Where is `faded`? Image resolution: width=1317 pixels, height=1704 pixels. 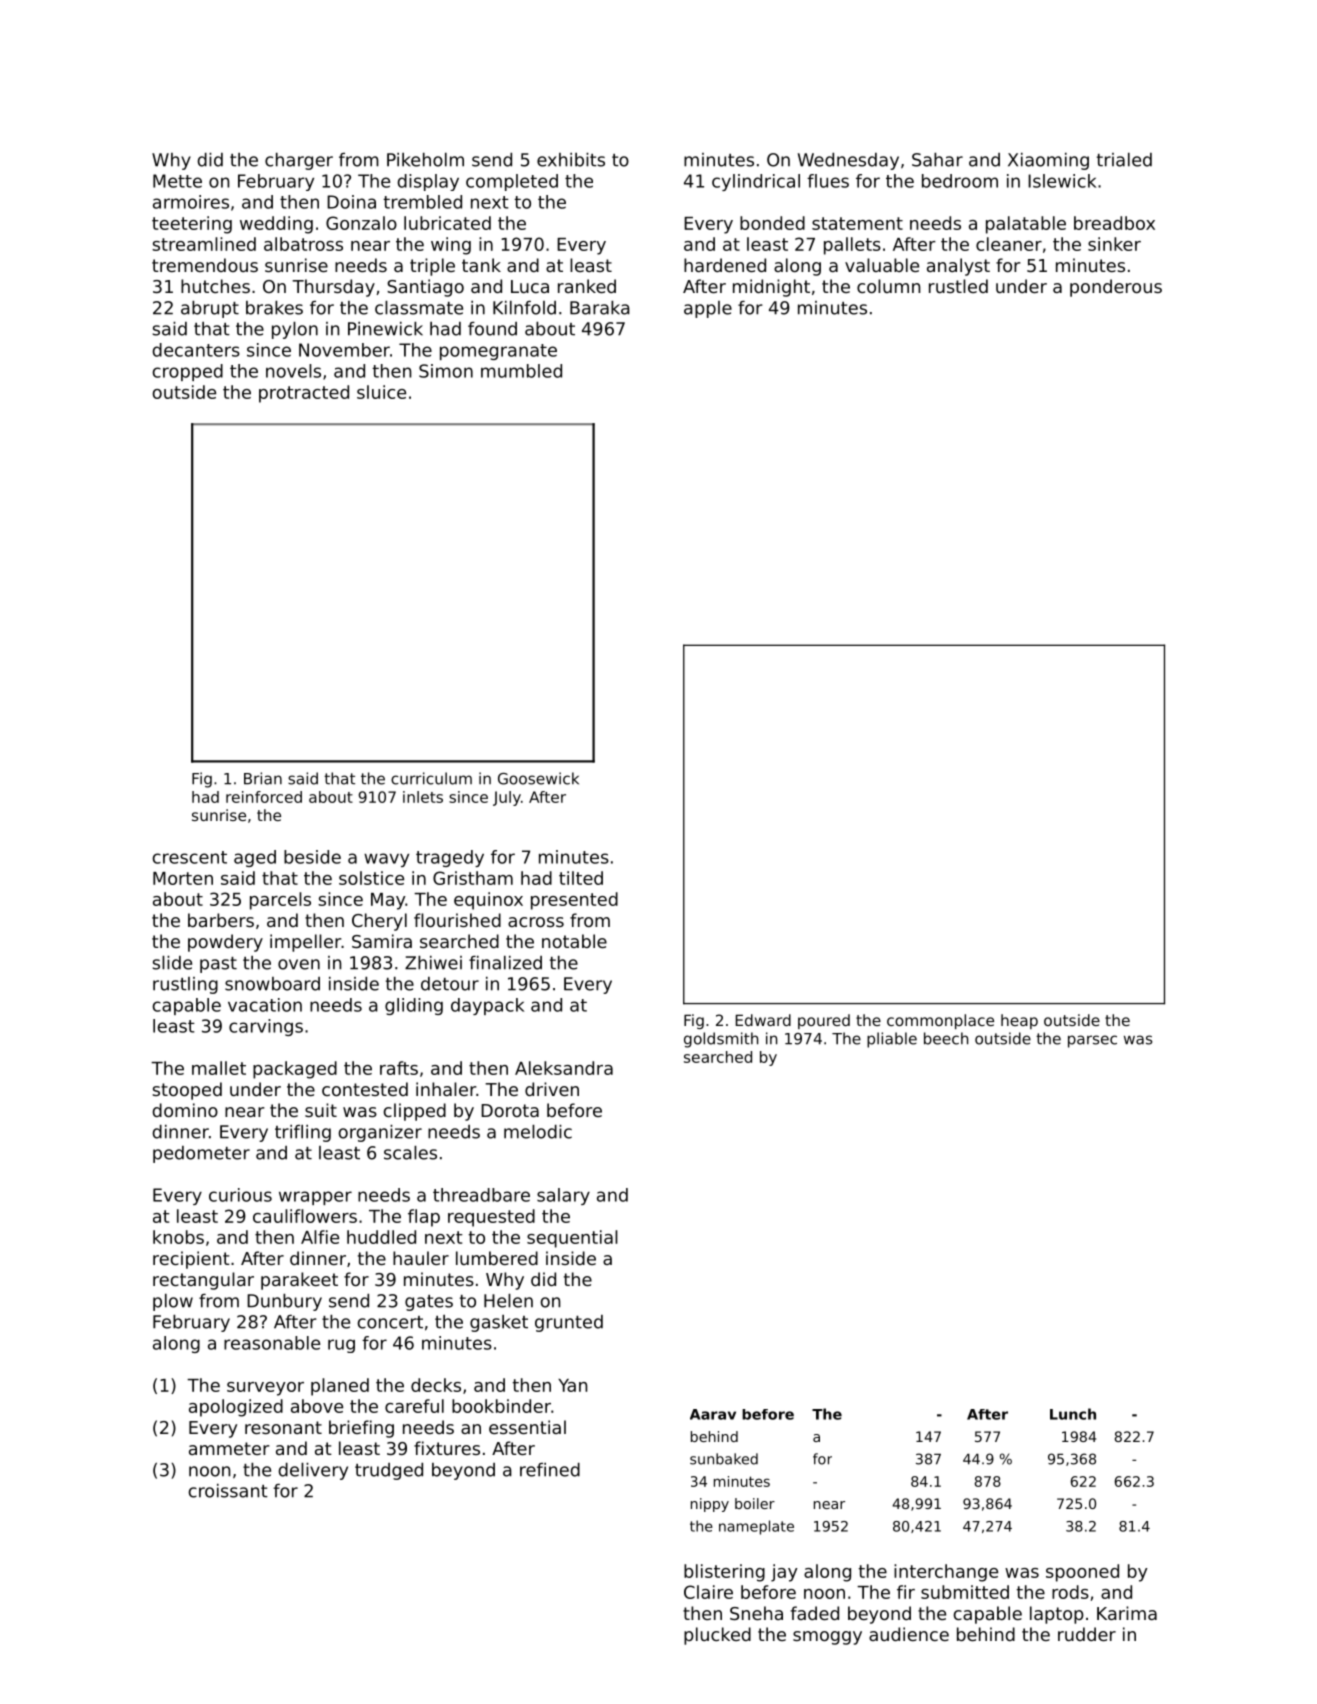 faded is located at coordinates (815, 1613).
